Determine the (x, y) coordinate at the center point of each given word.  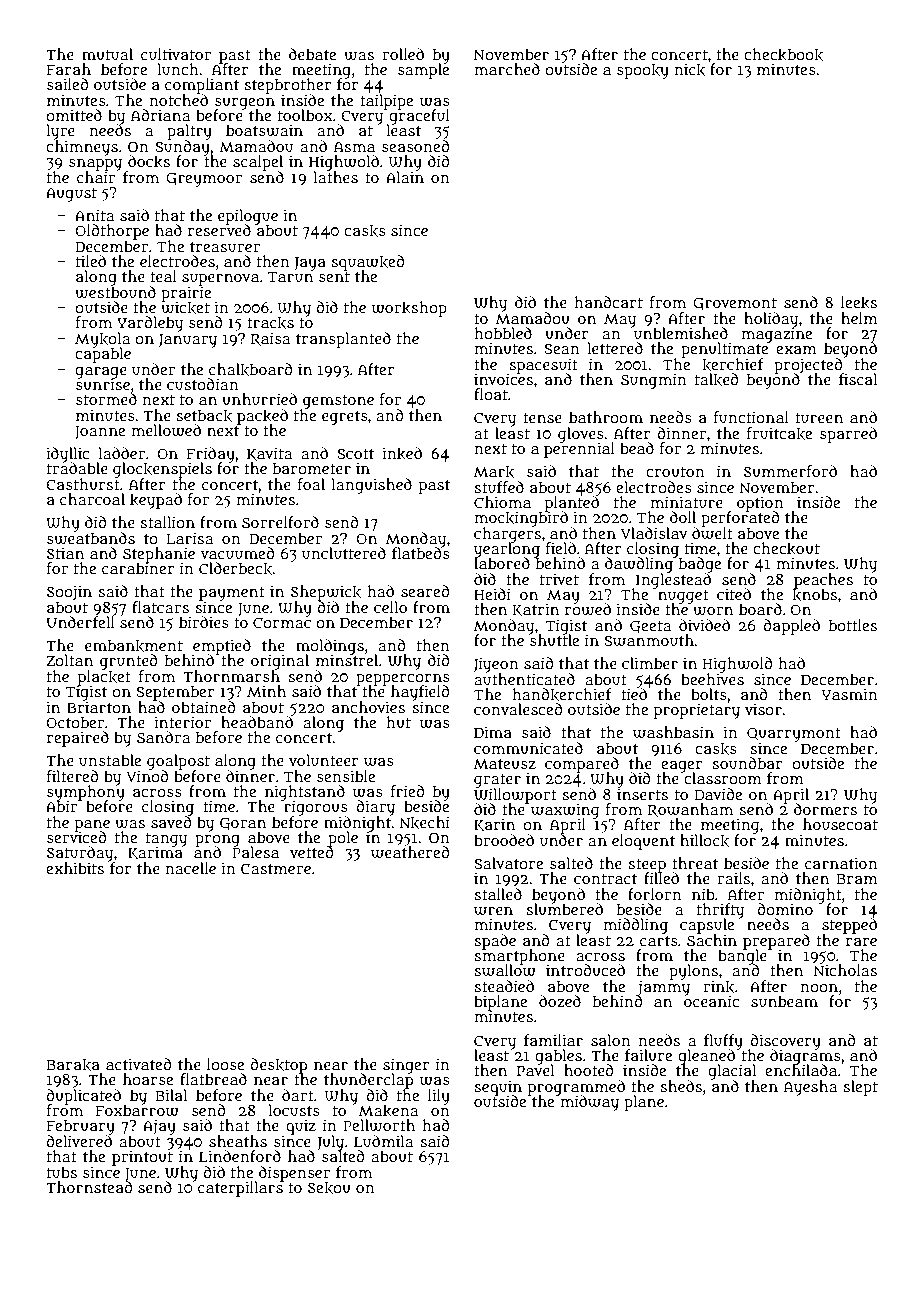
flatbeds (421, 553)
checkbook (783, 54)
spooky (643, 71)
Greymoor (204, 180)
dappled (791, 627)
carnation (841, 863)
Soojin (69, 593)
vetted (312, 852)
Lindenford (240, 1156)
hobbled (503, 333)
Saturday (80, 854)
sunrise (103, 384)
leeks (859, 302)
